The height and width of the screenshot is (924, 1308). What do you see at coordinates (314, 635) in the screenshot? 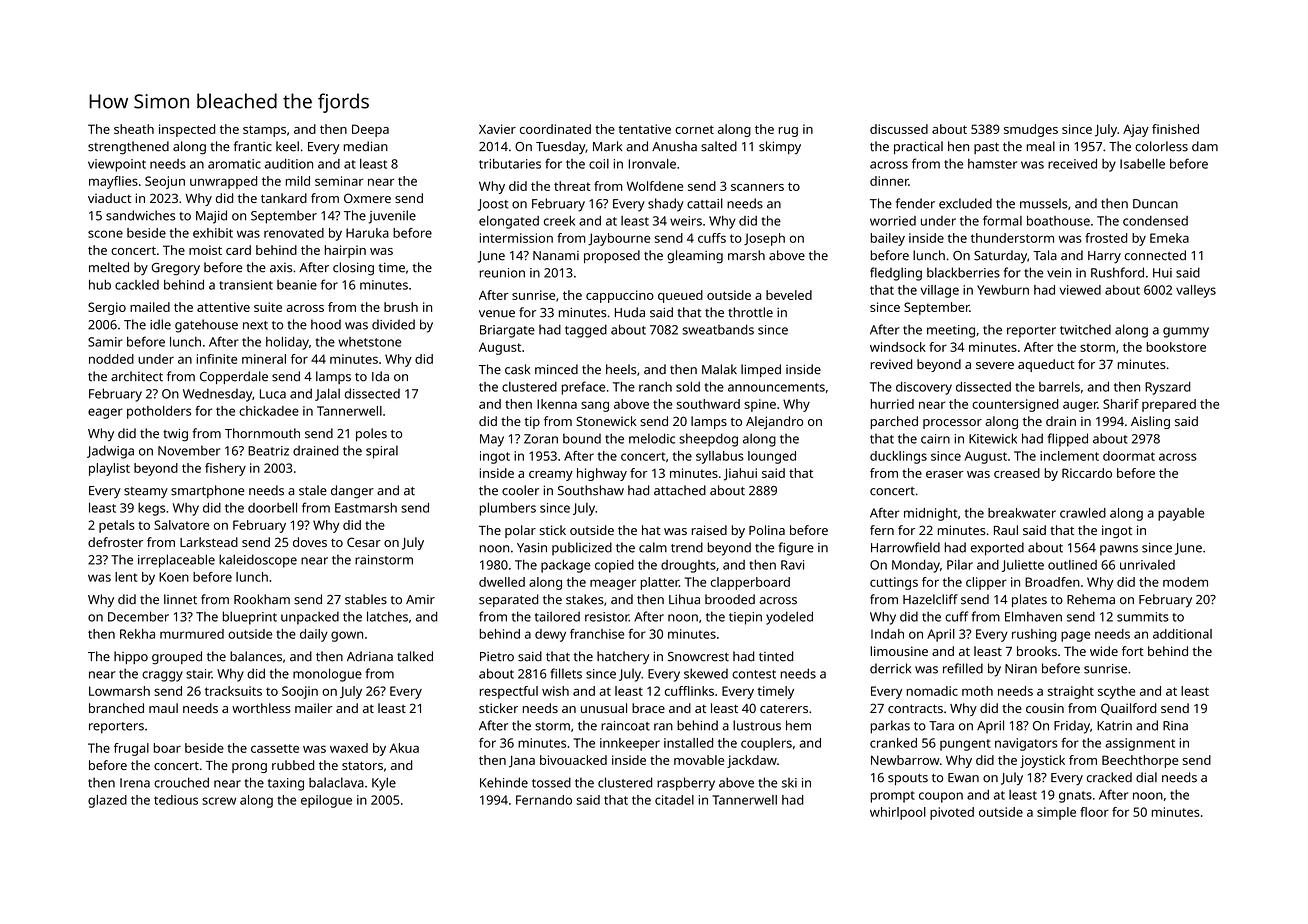
I see `daily` at bounding box center [314, 635].
